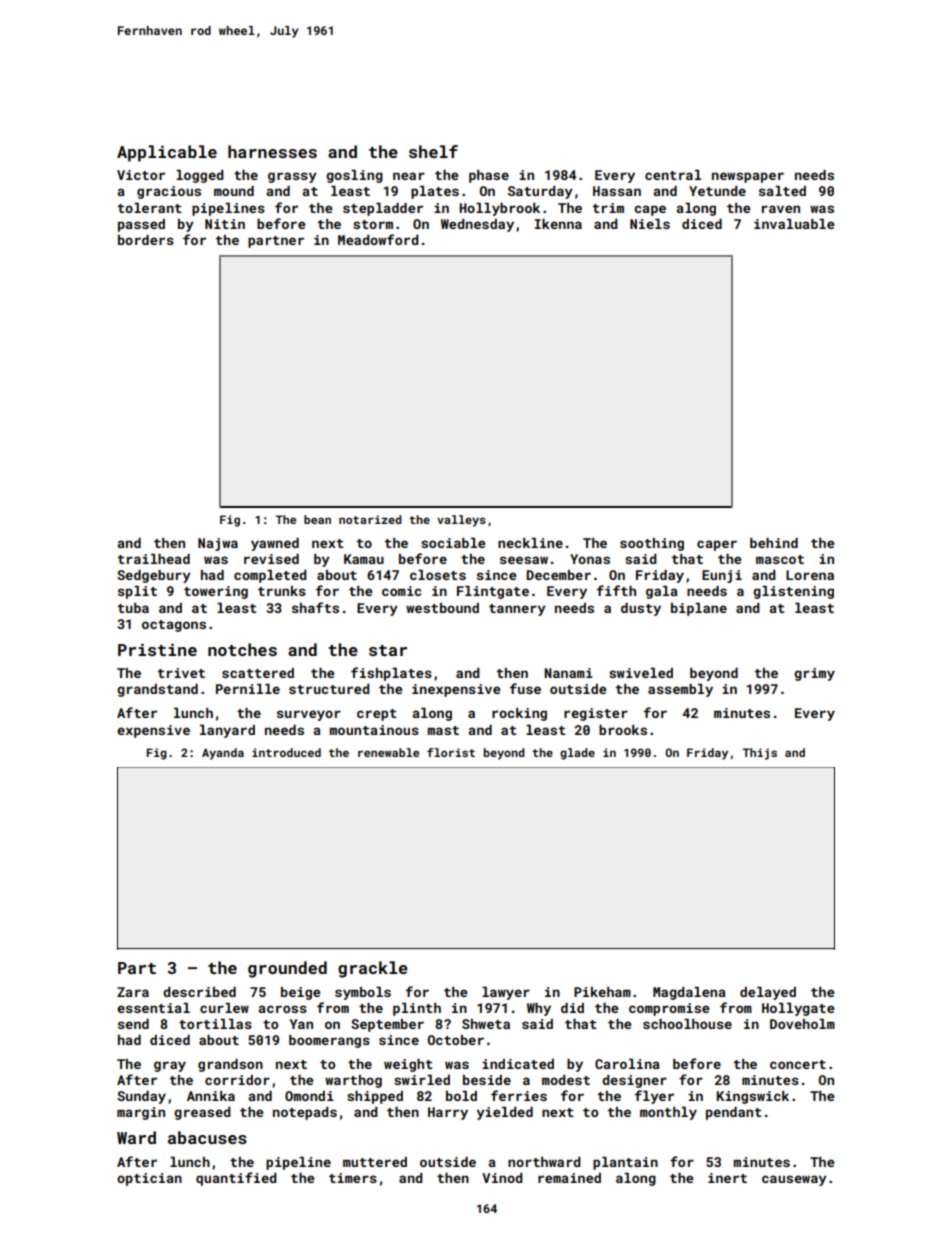  I want to click on fuse, so click(525, 688).
